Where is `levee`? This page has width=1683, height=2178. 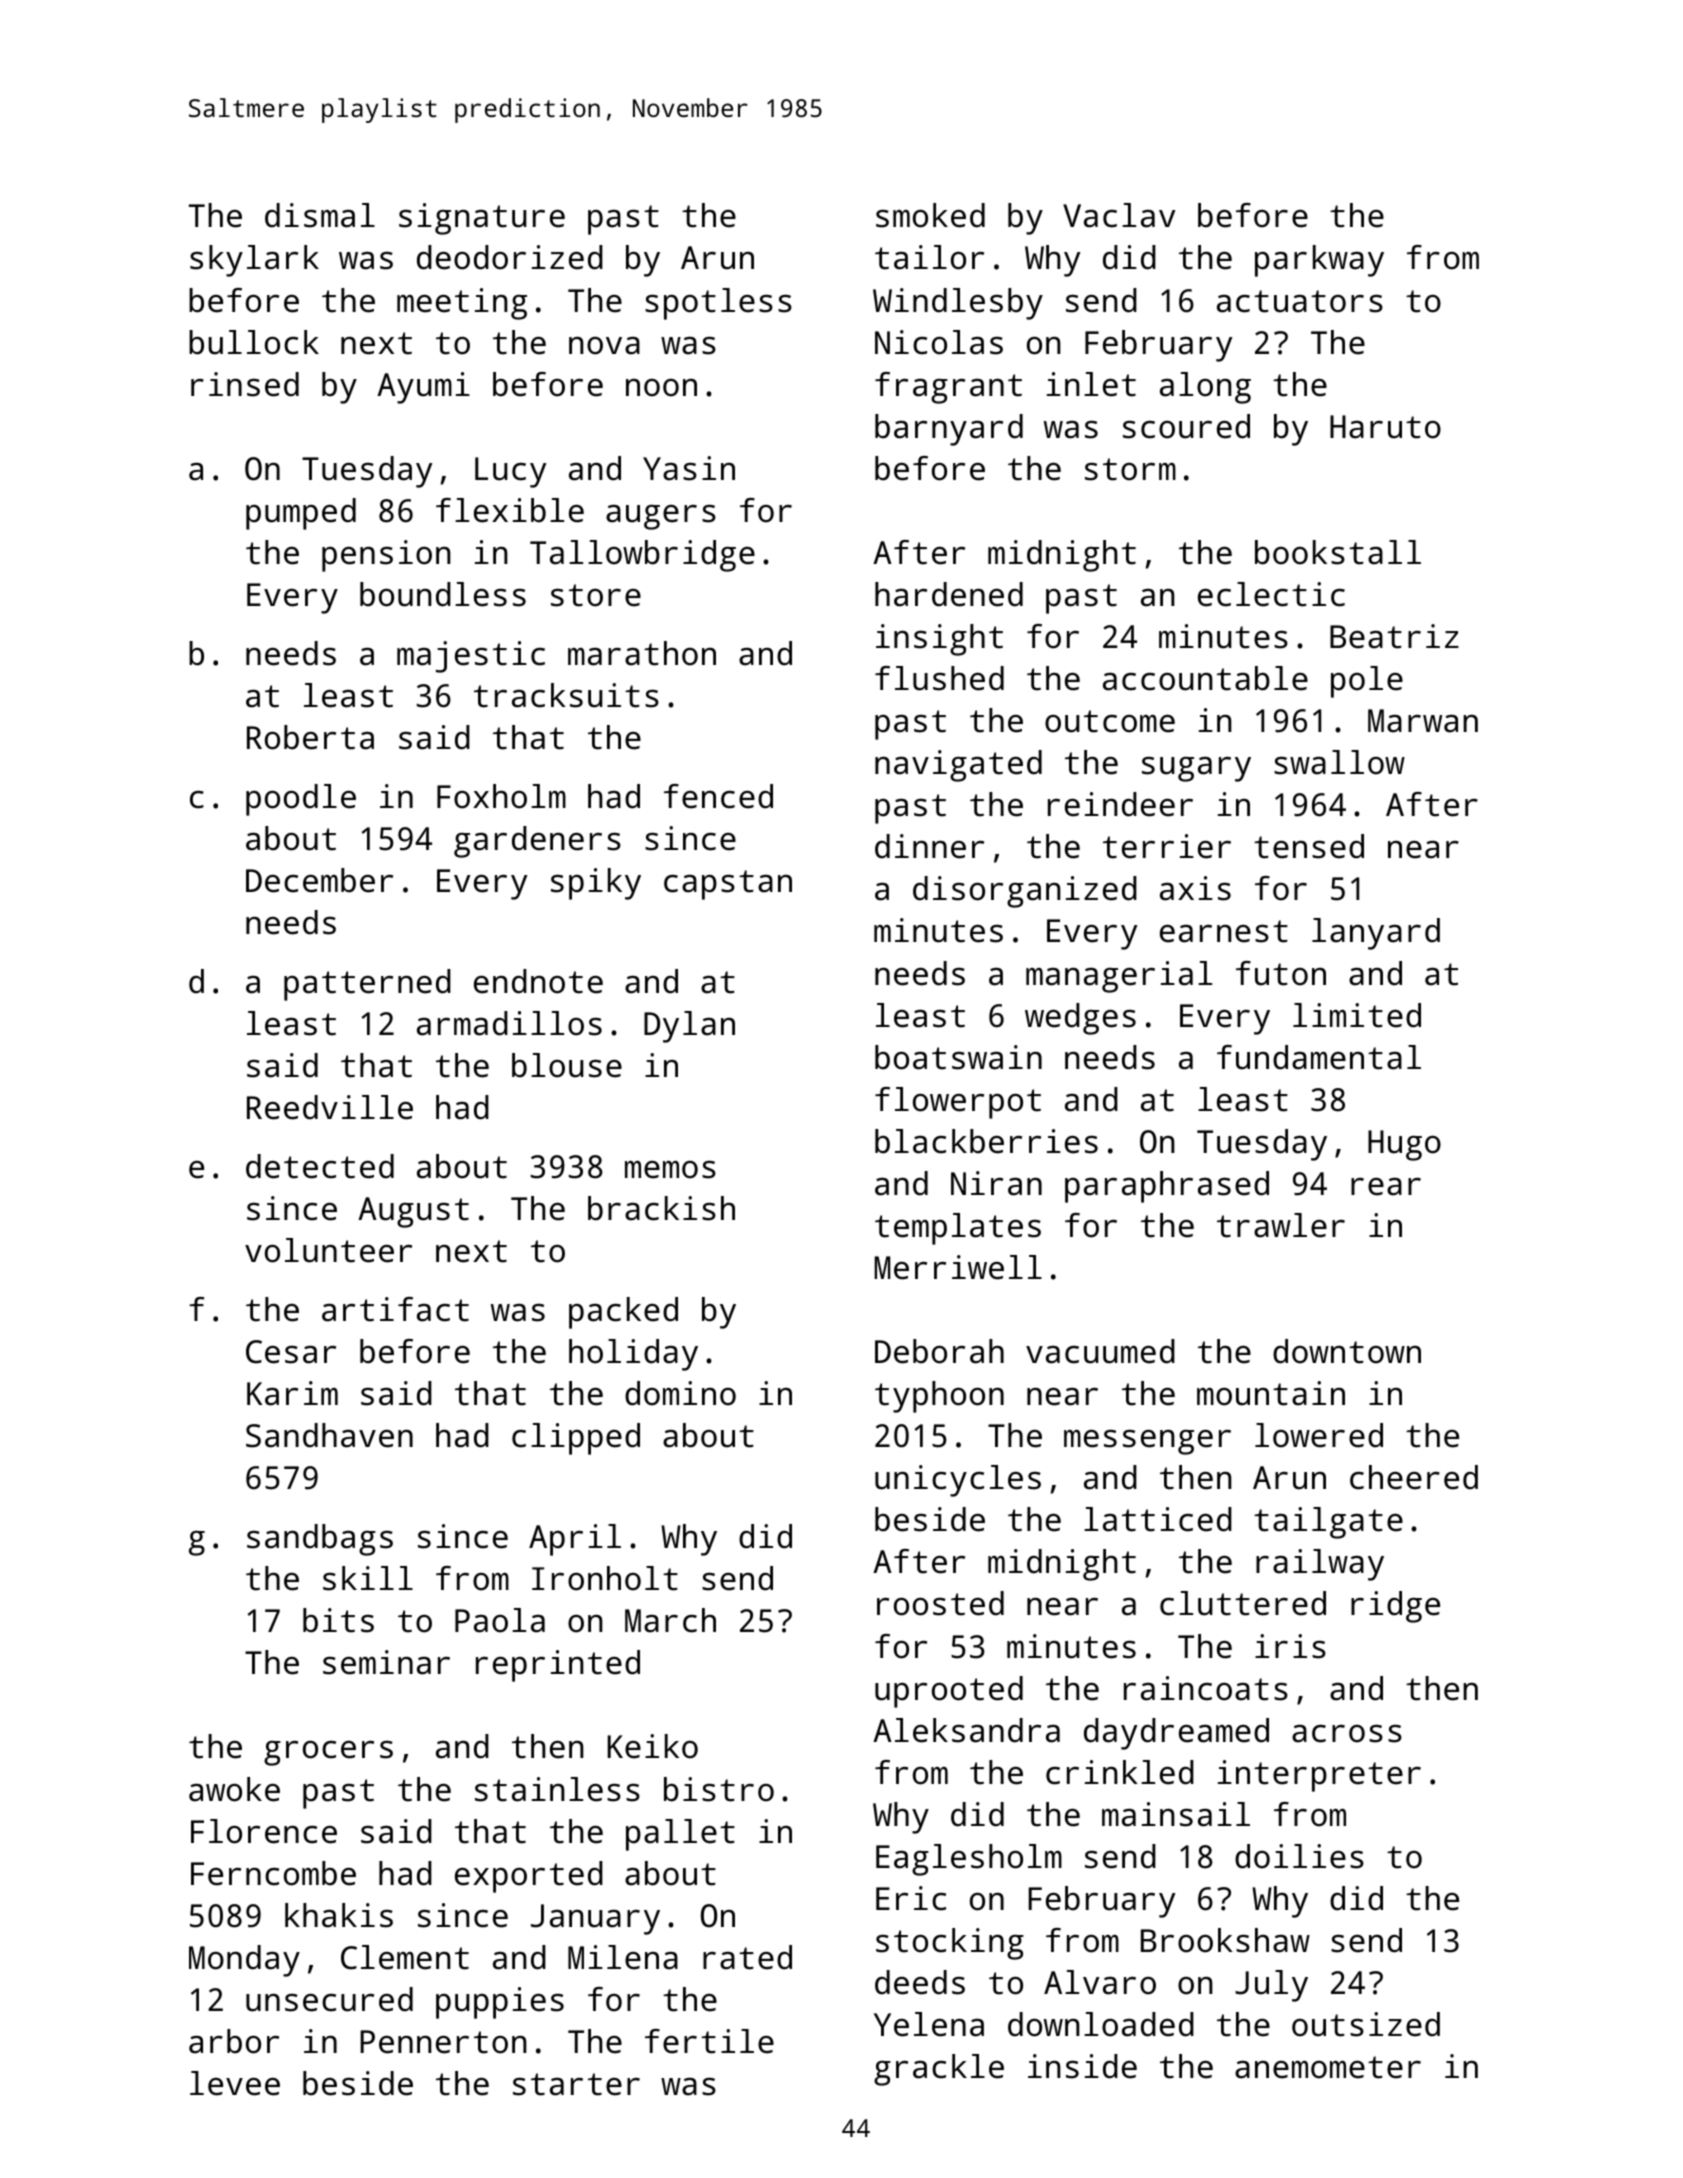 levee is located at coordinates (235, 2083).
